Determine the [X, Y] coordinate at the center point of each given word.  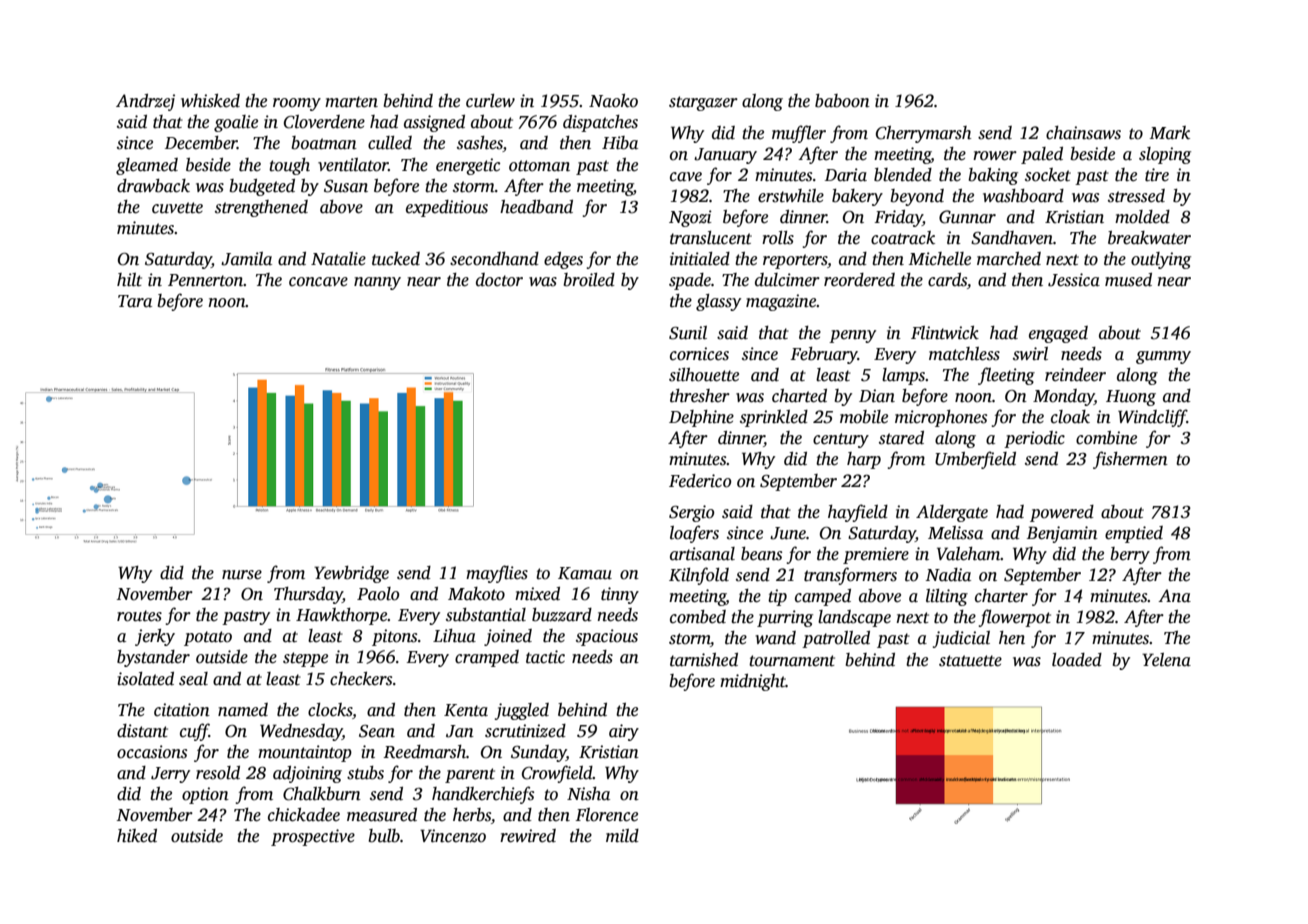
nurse [242, 575]
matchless [964, 354]
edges [563, 260]
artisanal [702, 554]
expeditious [447, 208]
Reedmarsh [424, 752]
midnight [753, 682]
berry [1130, 555]
